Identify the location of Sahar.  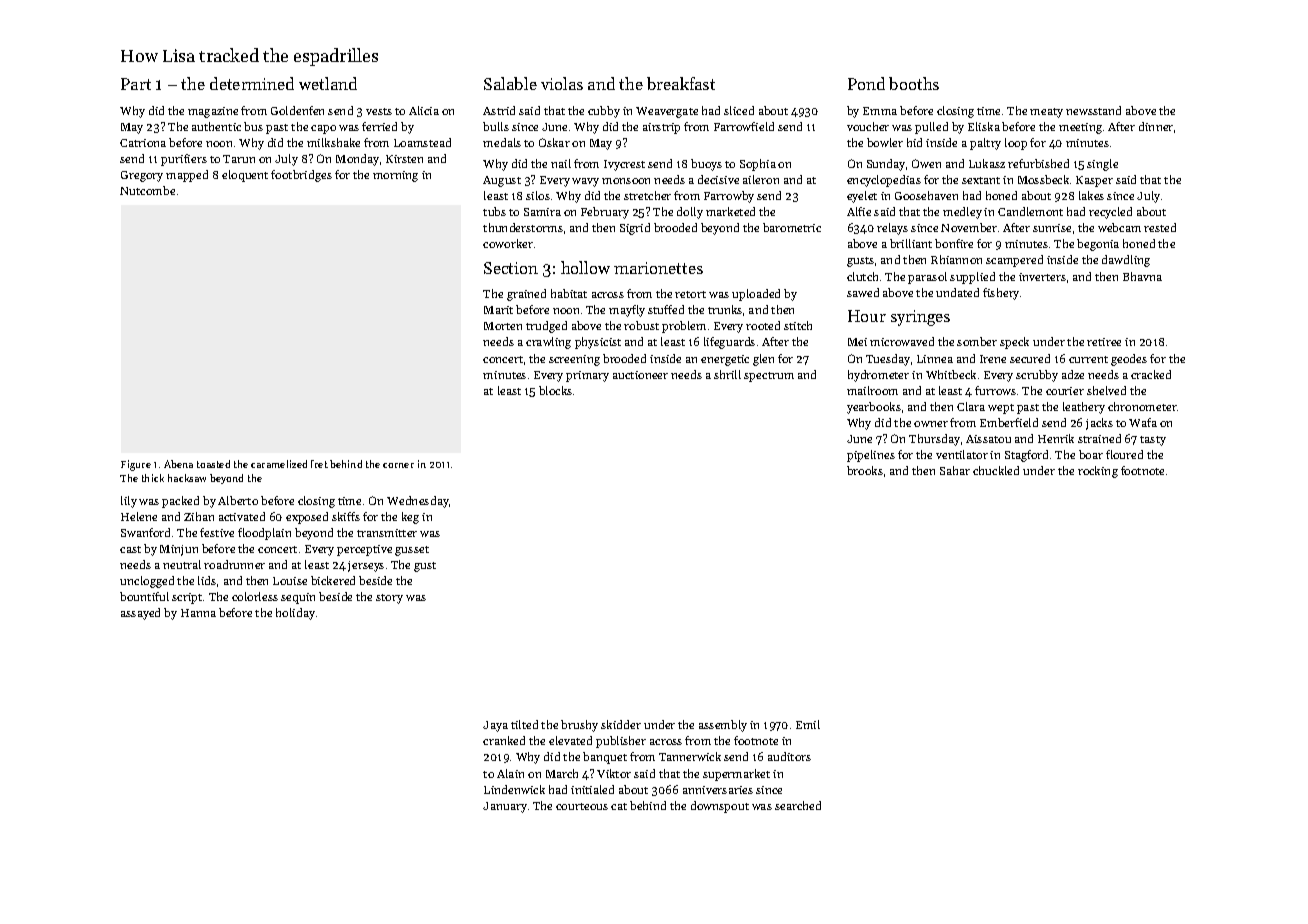
(955, 470).
